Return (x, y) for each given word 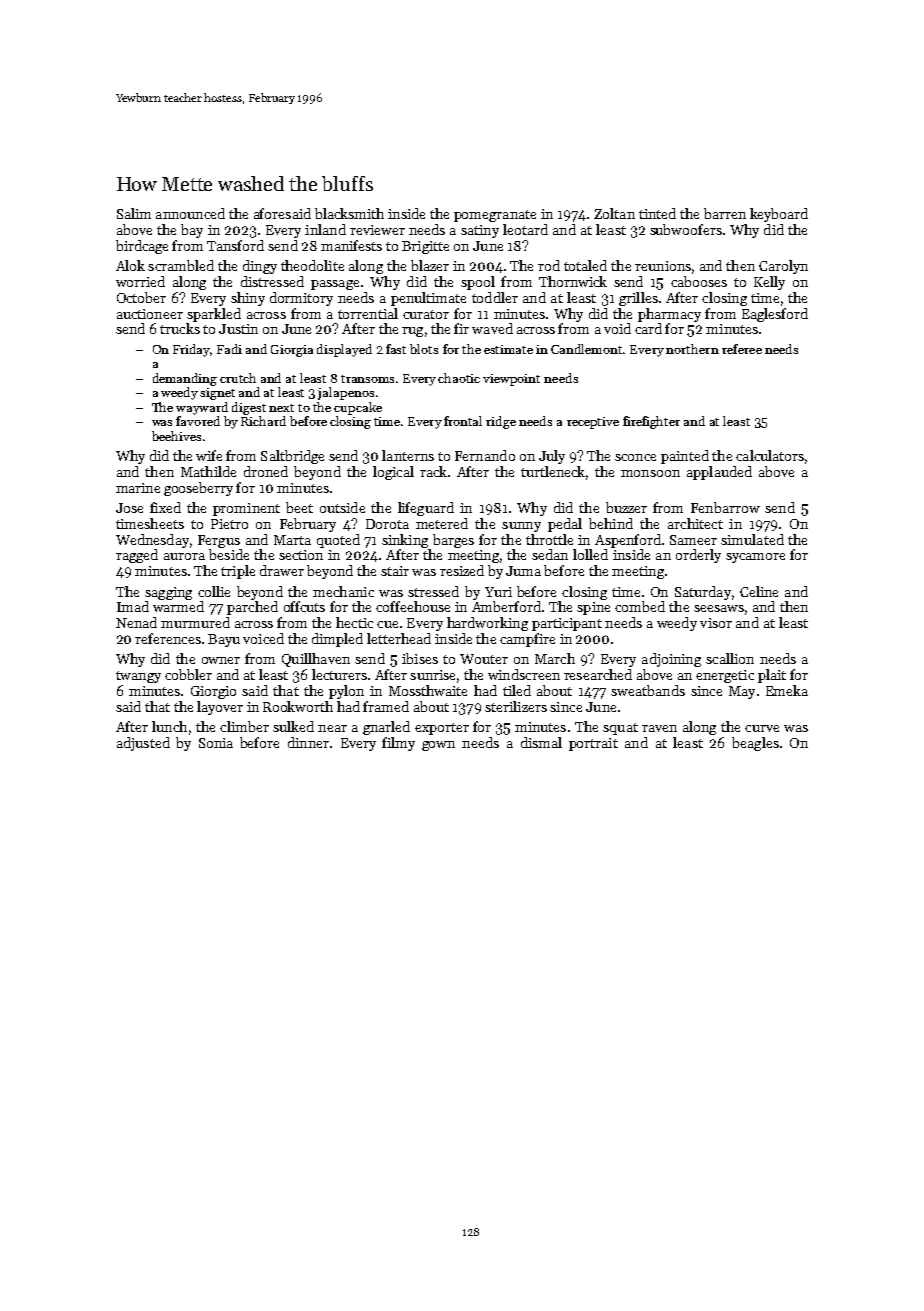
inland (325, 229)
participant (567, 624)
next (281, 408)
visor (716, 623)
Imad (133, 606)
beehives (176, 436)
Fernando (485, 455)
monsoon (650, 473)
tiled (517, 690)
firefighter (651, 422)
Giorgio (213, 692)
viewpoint (511, 380)
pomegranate (495, 216)
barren (725, 213)
